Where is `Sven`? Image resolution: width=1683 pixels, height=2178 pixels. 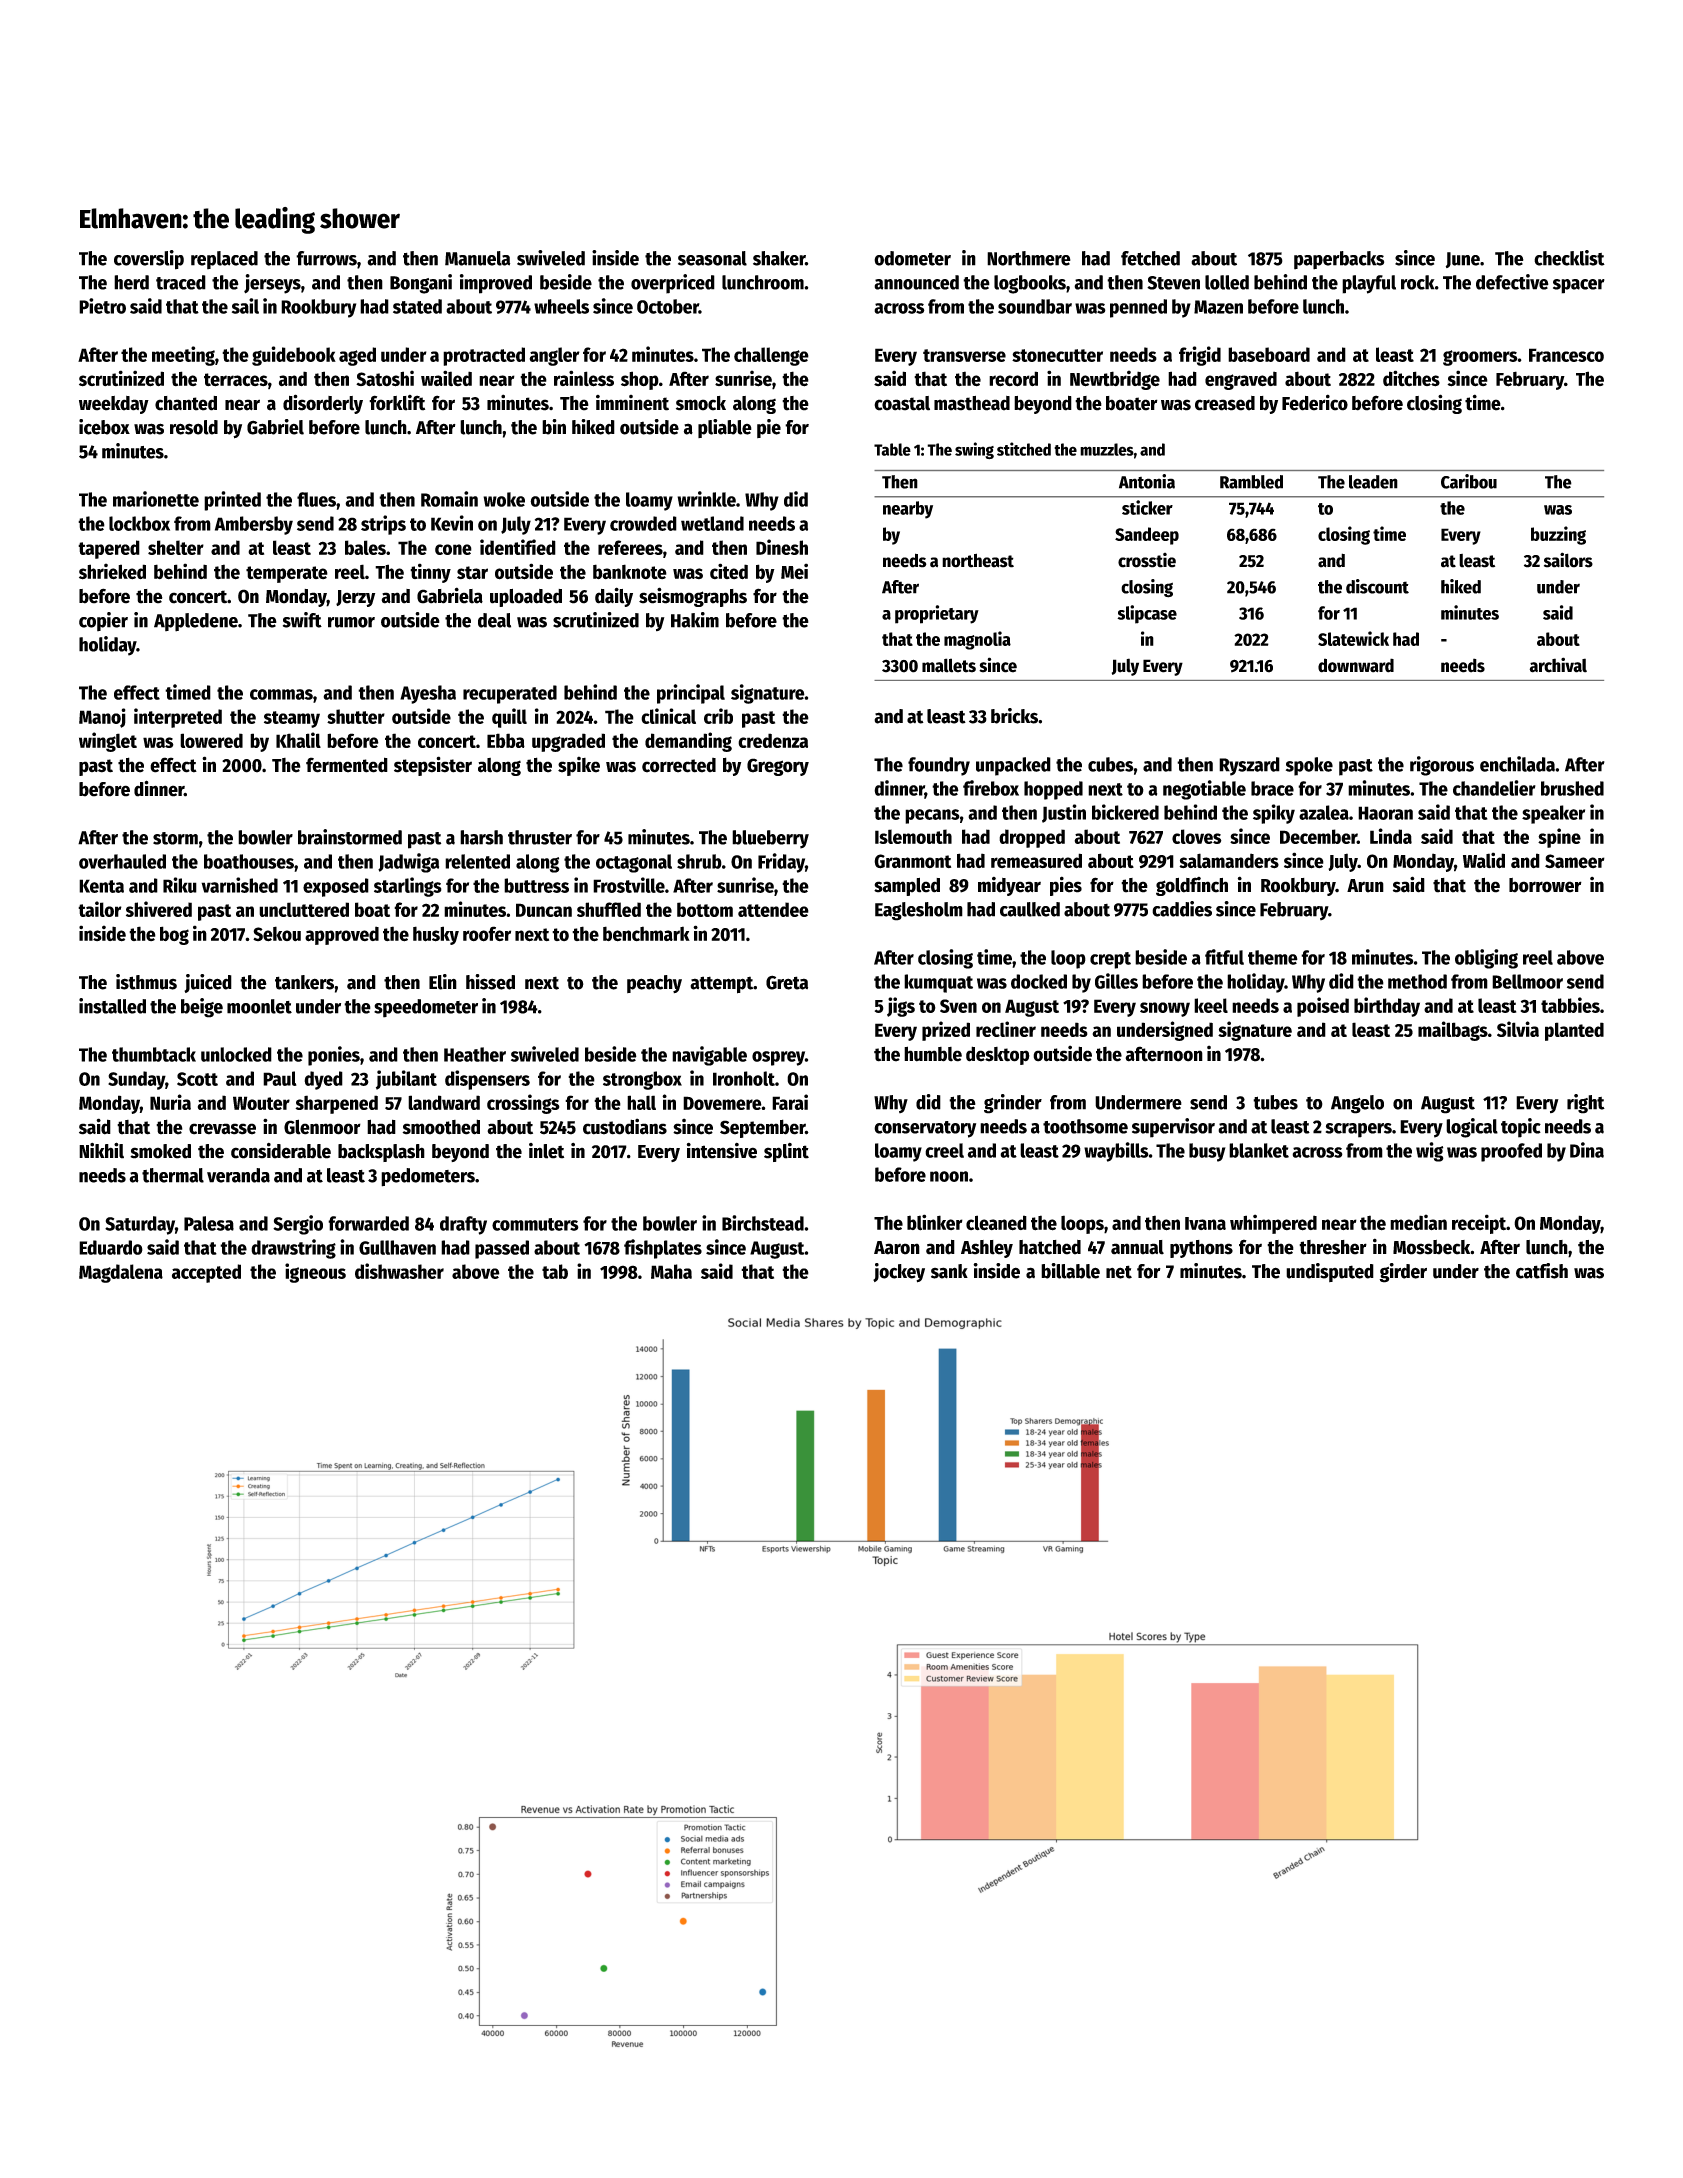
Sven is located at coordinates (958, 1006).
